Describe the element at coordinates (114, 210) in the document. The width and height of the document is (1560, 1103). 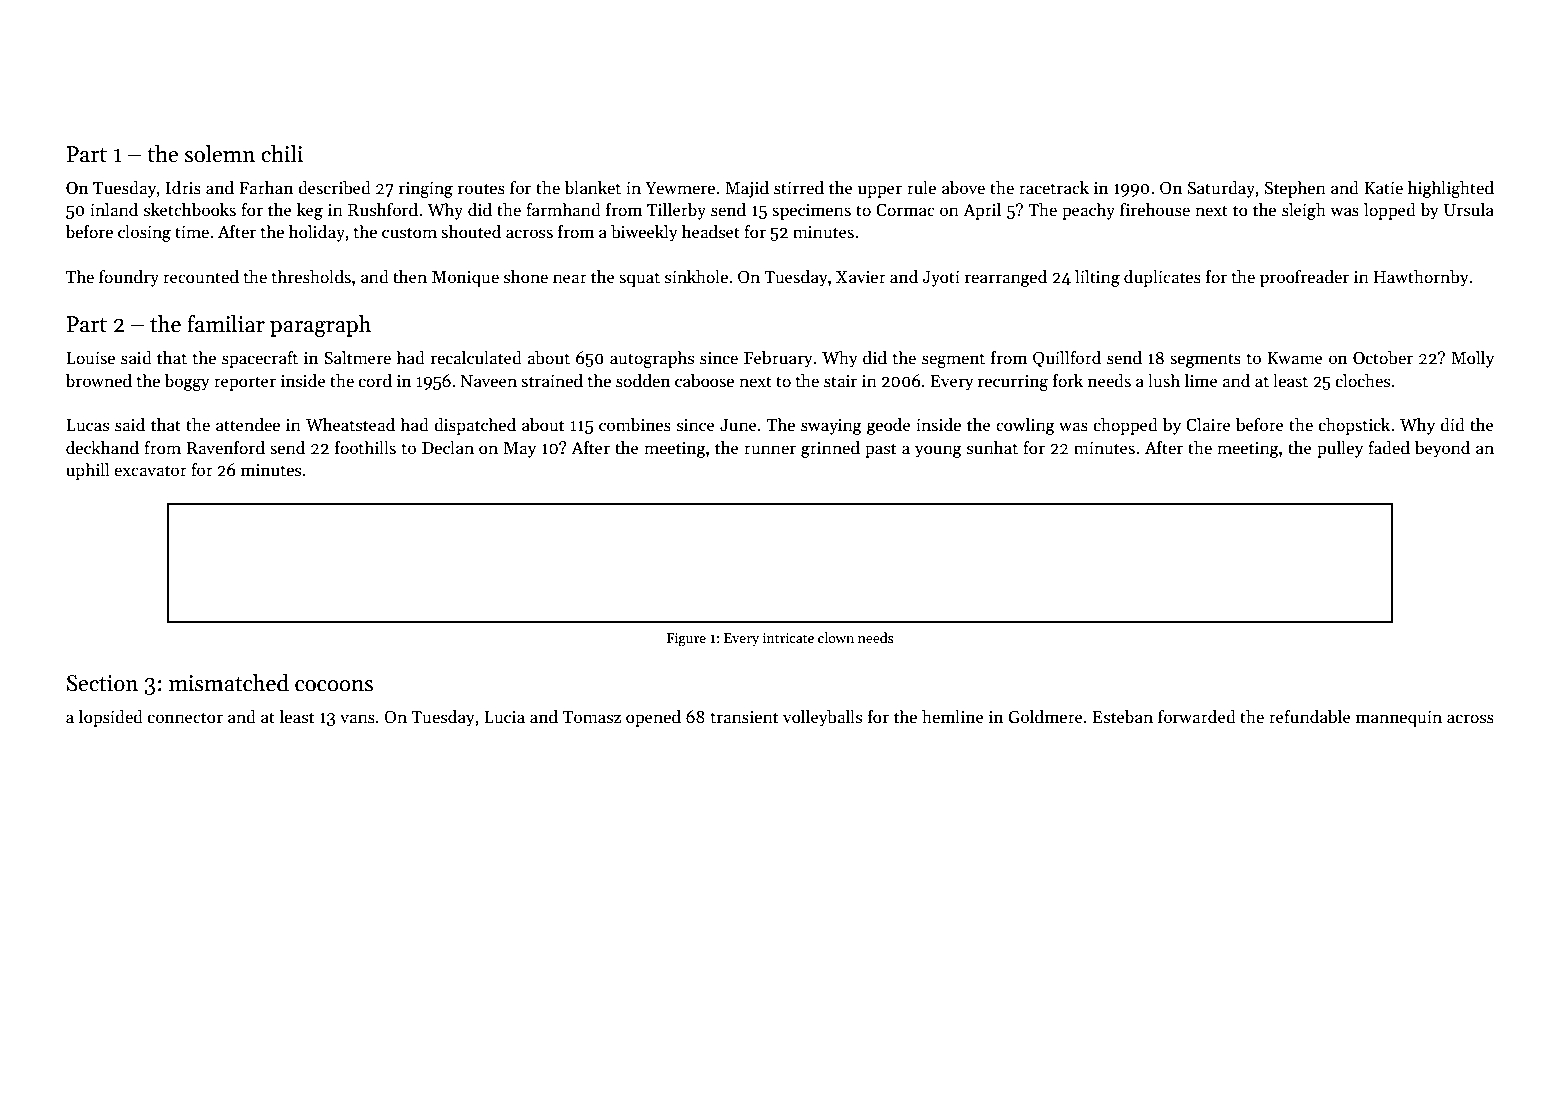
I see `inland` at that location.
